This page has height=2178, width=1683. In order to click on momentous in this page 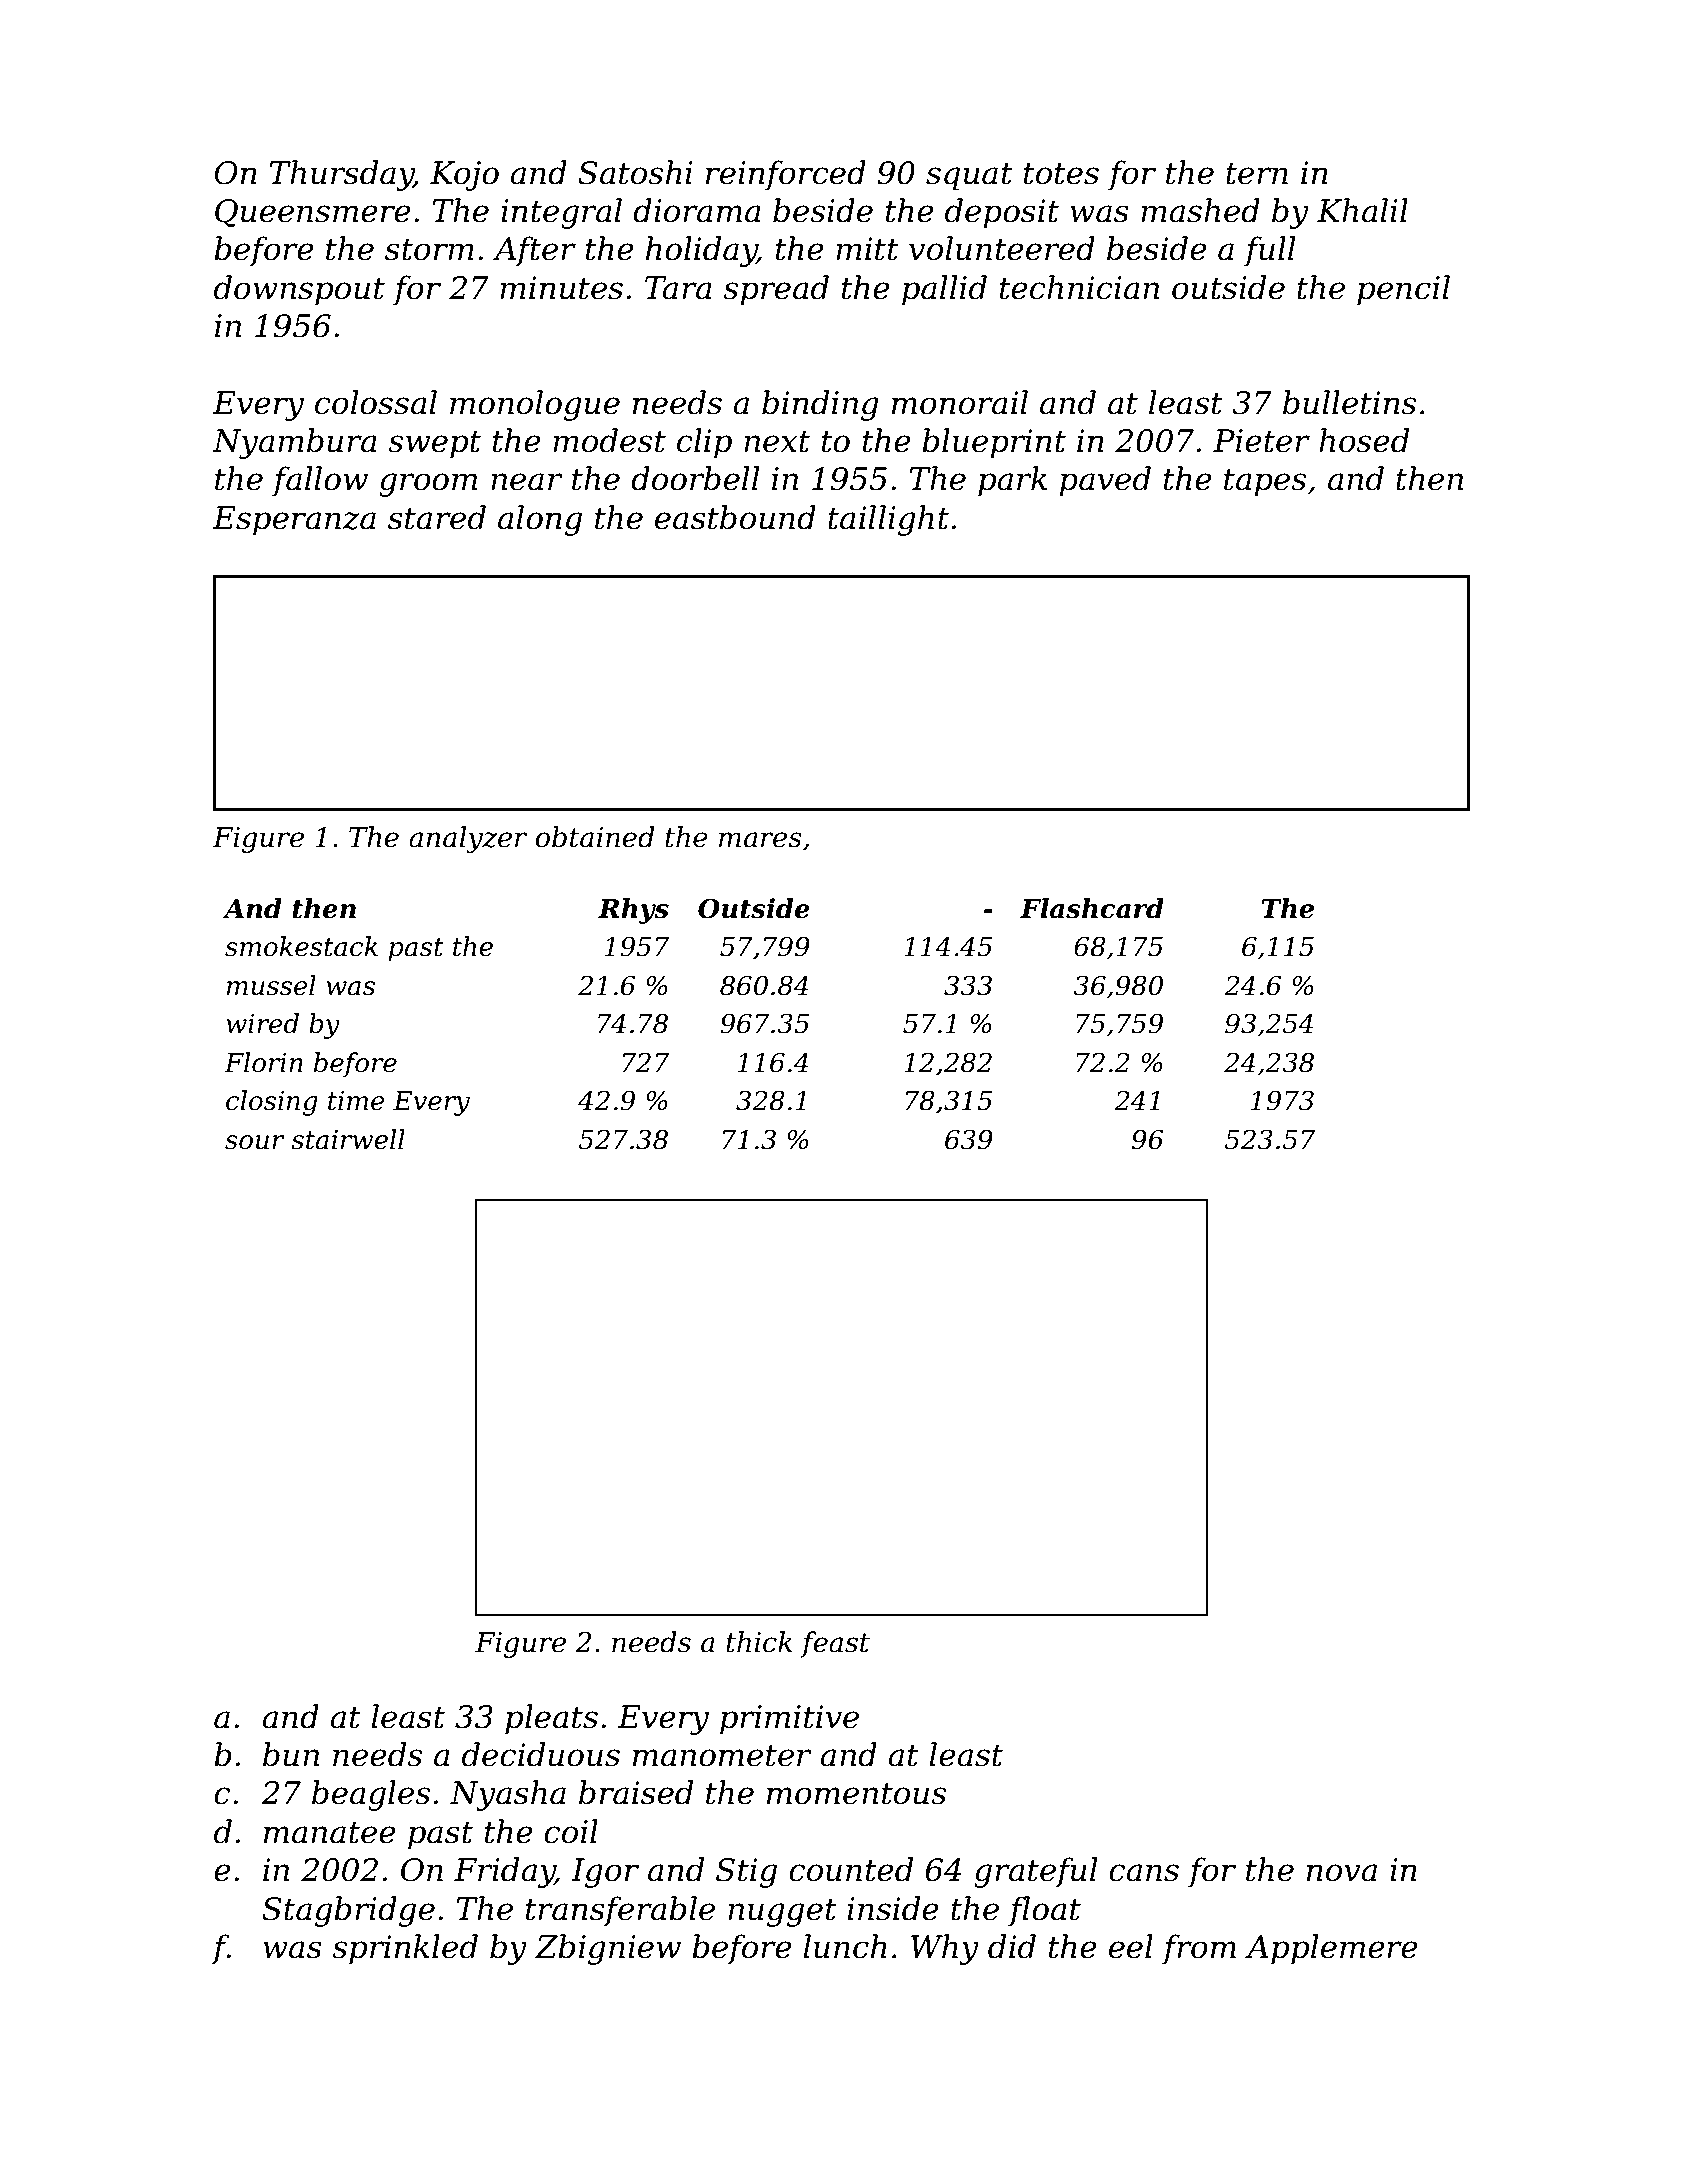, I will do `click(856, 1794)`.
